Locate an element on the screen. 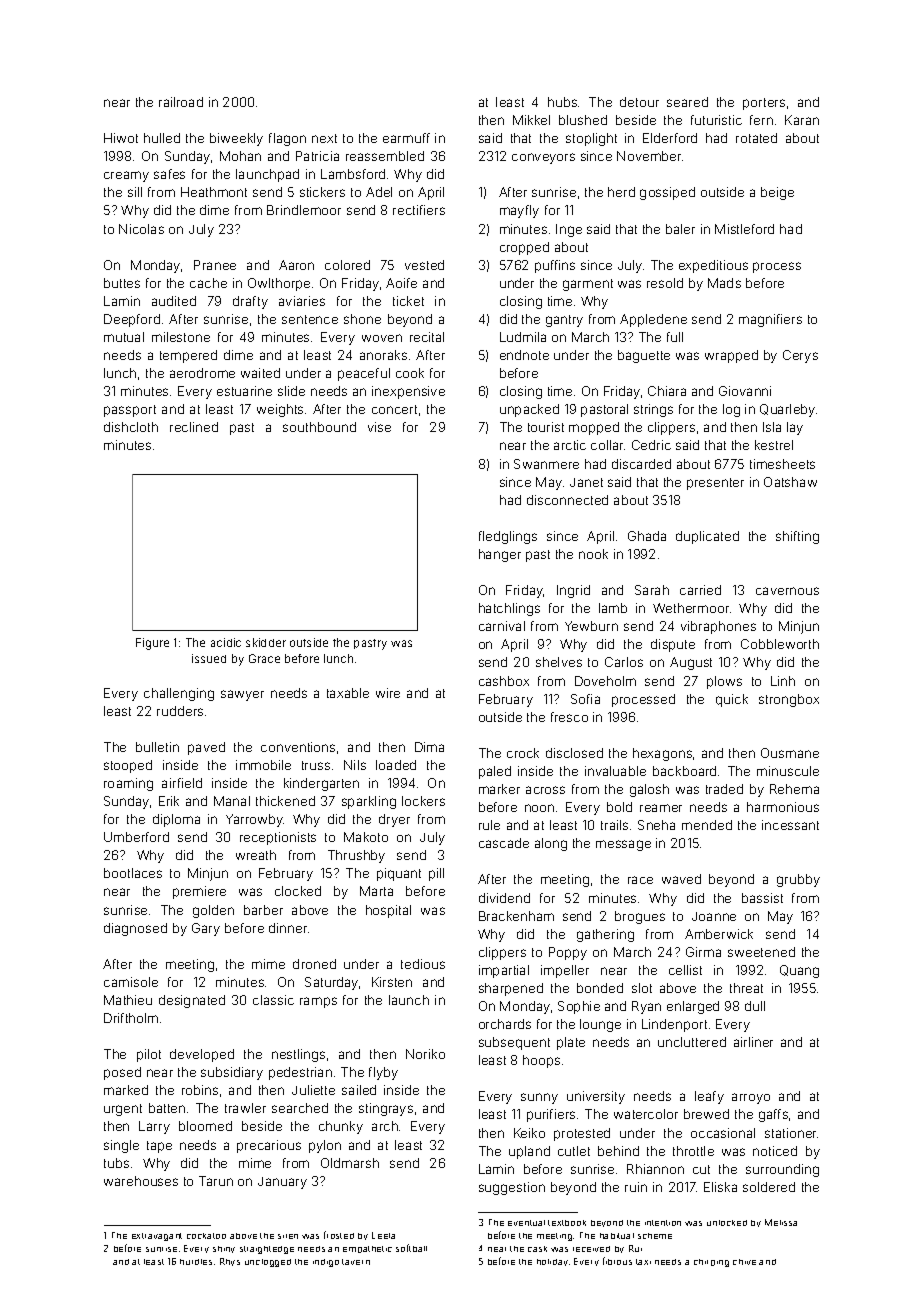  indigo is located at coordinates (326, 1263).
